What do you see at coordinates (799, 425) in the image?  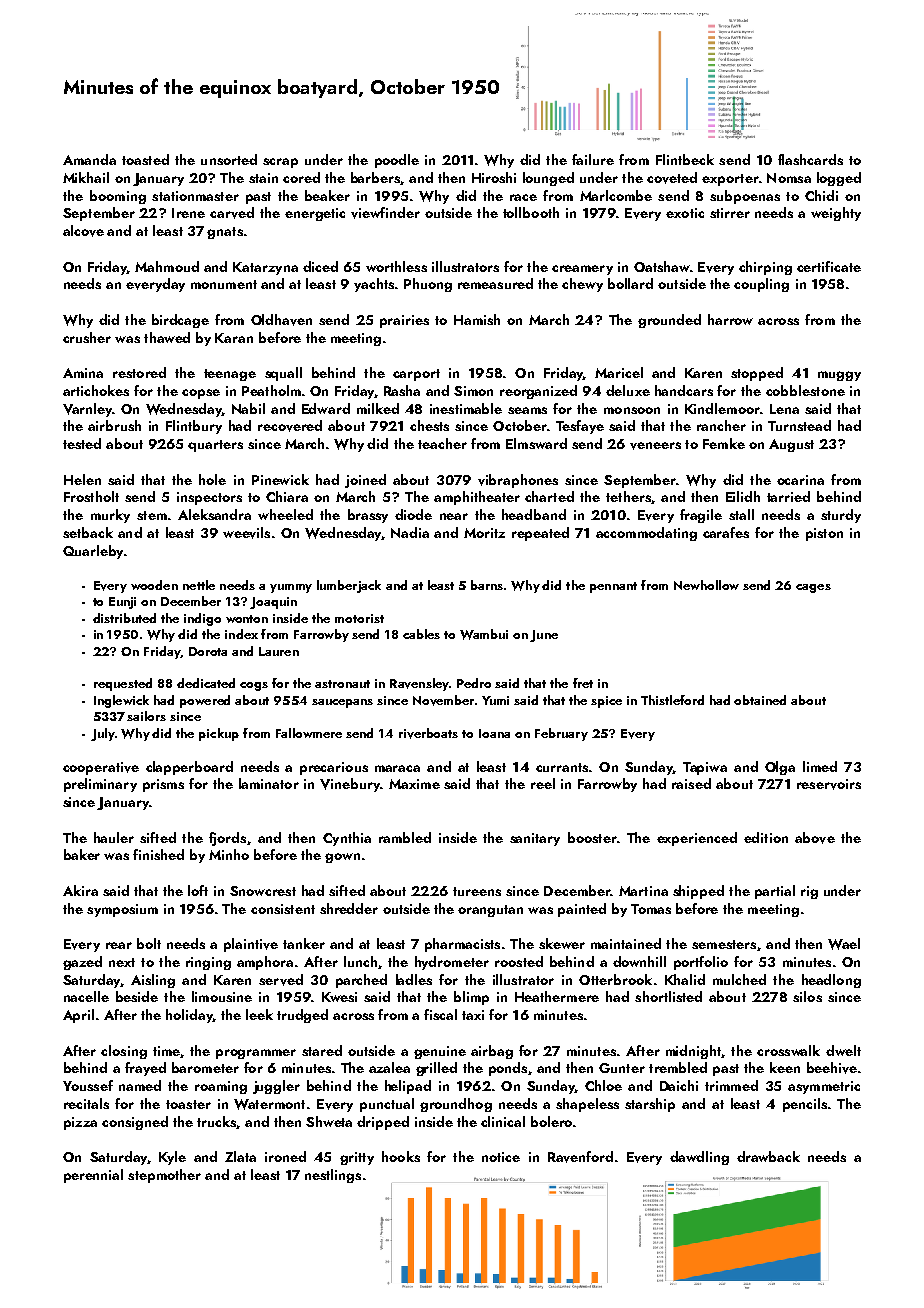 I see `Turnstead` at bounding box center [799, 425].
